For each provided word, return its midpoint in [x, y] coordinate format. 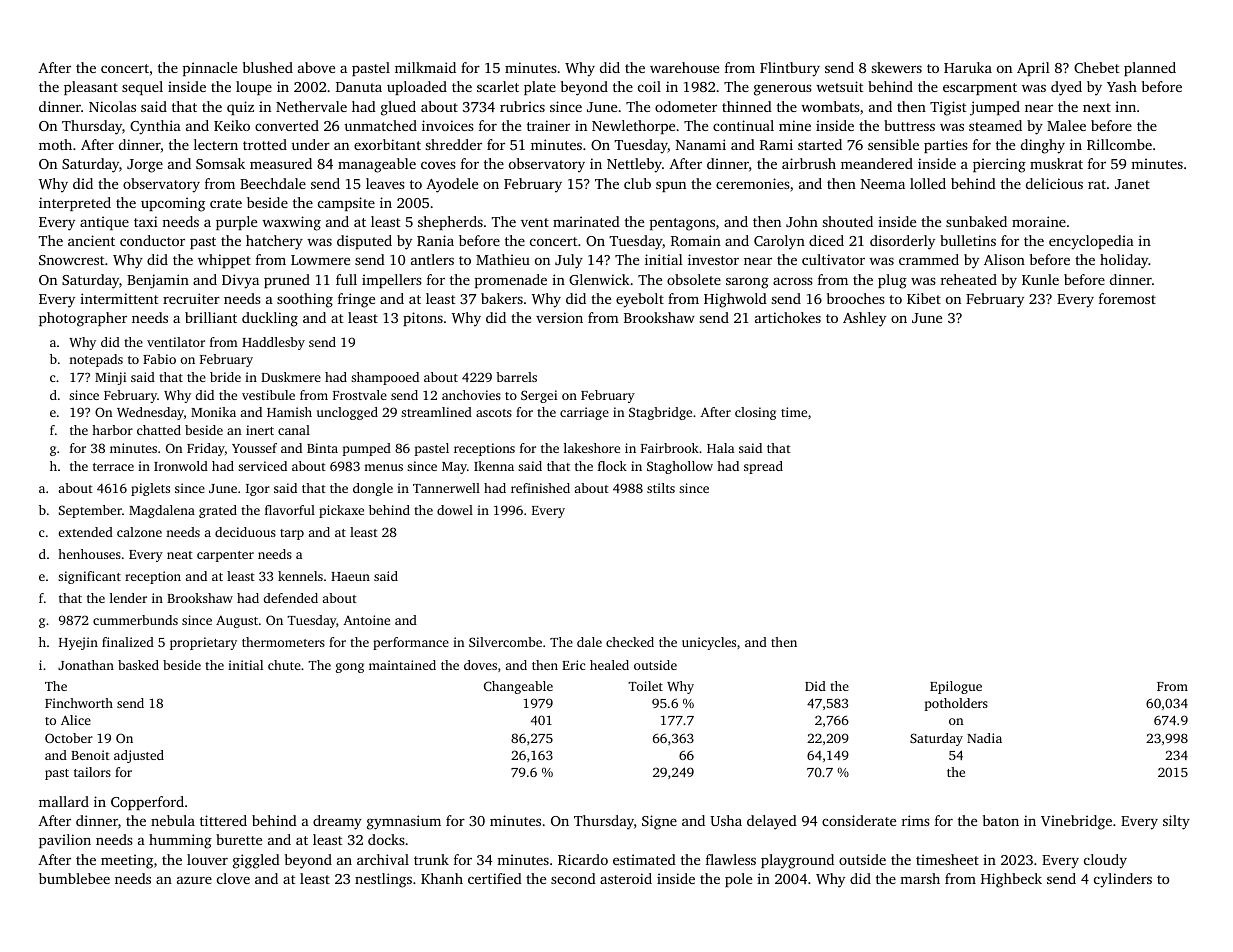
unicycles [709, 643]
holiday [1124, 261]
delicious [1054, 183]
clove [233, 878]
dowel [455, 510]
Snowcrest [72, 260]
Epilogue [956, 687]
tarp [292, 534]
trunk [431, 859]
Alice [76, 720]
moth [55, 144]
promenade [511, 281]
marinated [586, 221]
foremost [1127, 298]
